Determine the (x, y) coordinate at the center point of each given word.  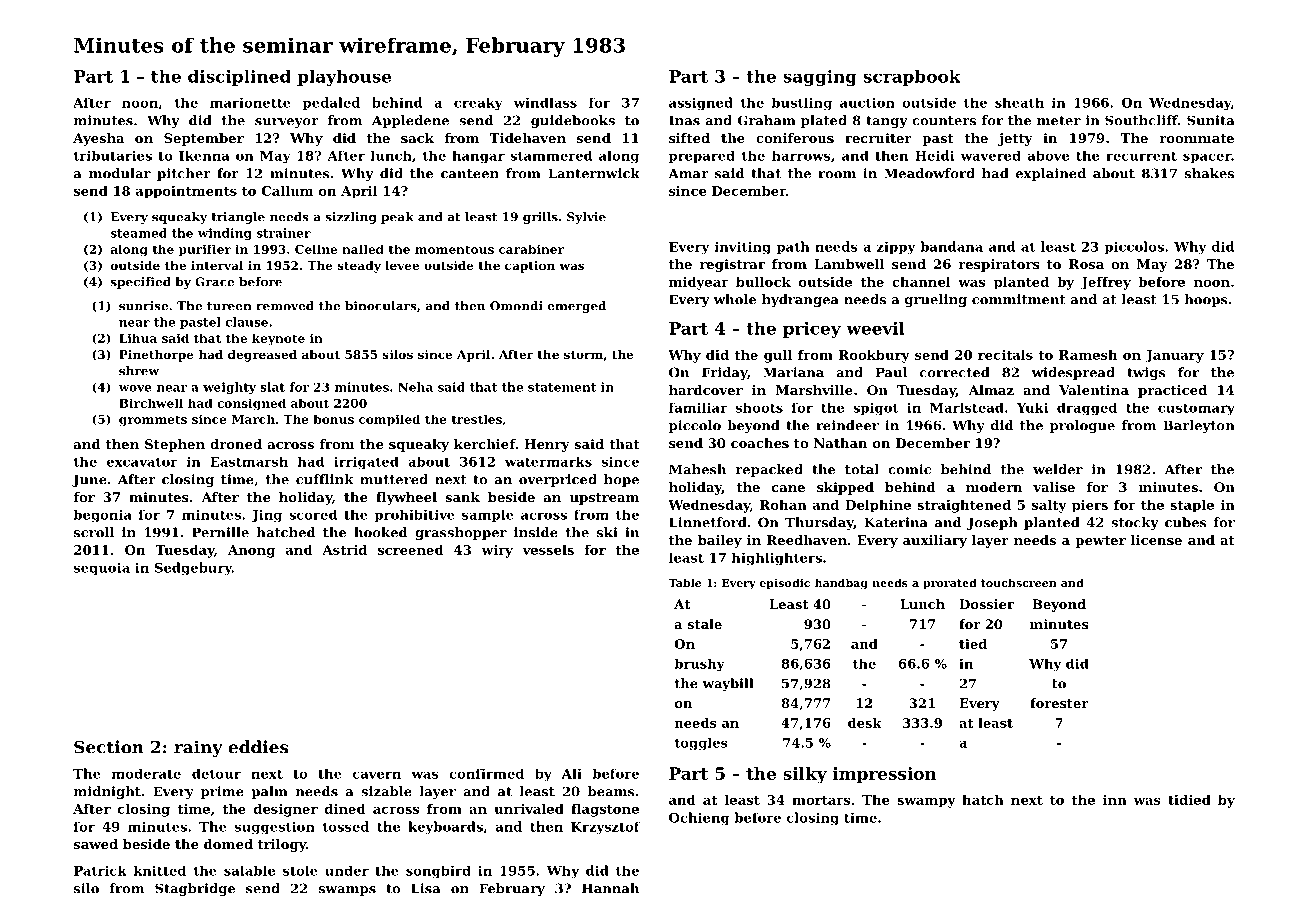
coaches (760, 443)
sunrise (143, 306)
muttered (394, 479)
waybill (728, 684)
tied (973, 644)
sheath (1019, 103)
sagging (820, 78)
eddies (258, 747)
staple (1192, 506)
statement (562, 387)
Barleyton (1199, 426)
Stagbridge (195, 889)
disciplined (239, 77)
